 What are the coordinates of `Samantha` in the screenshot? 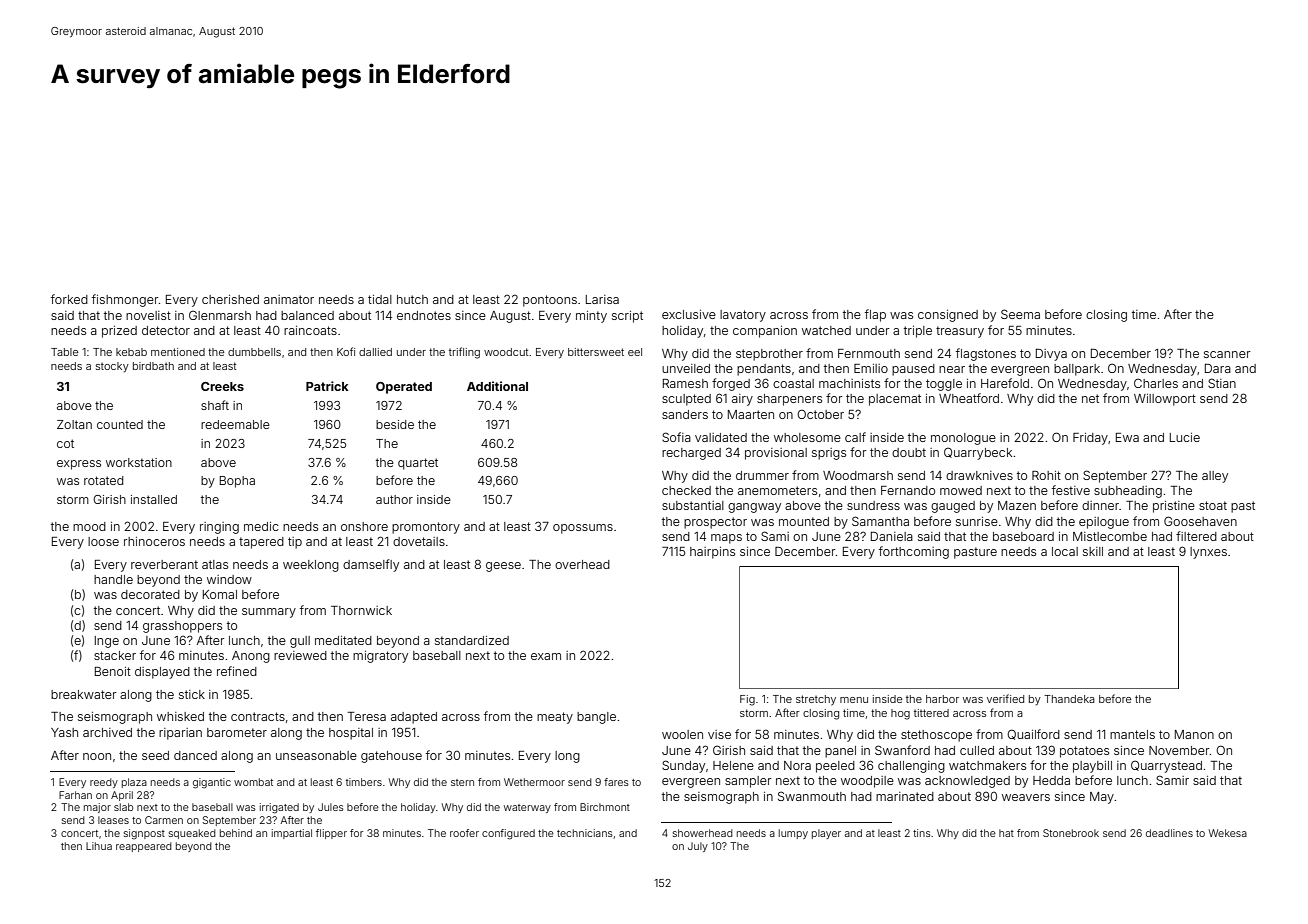 It's located at (880, 521).
